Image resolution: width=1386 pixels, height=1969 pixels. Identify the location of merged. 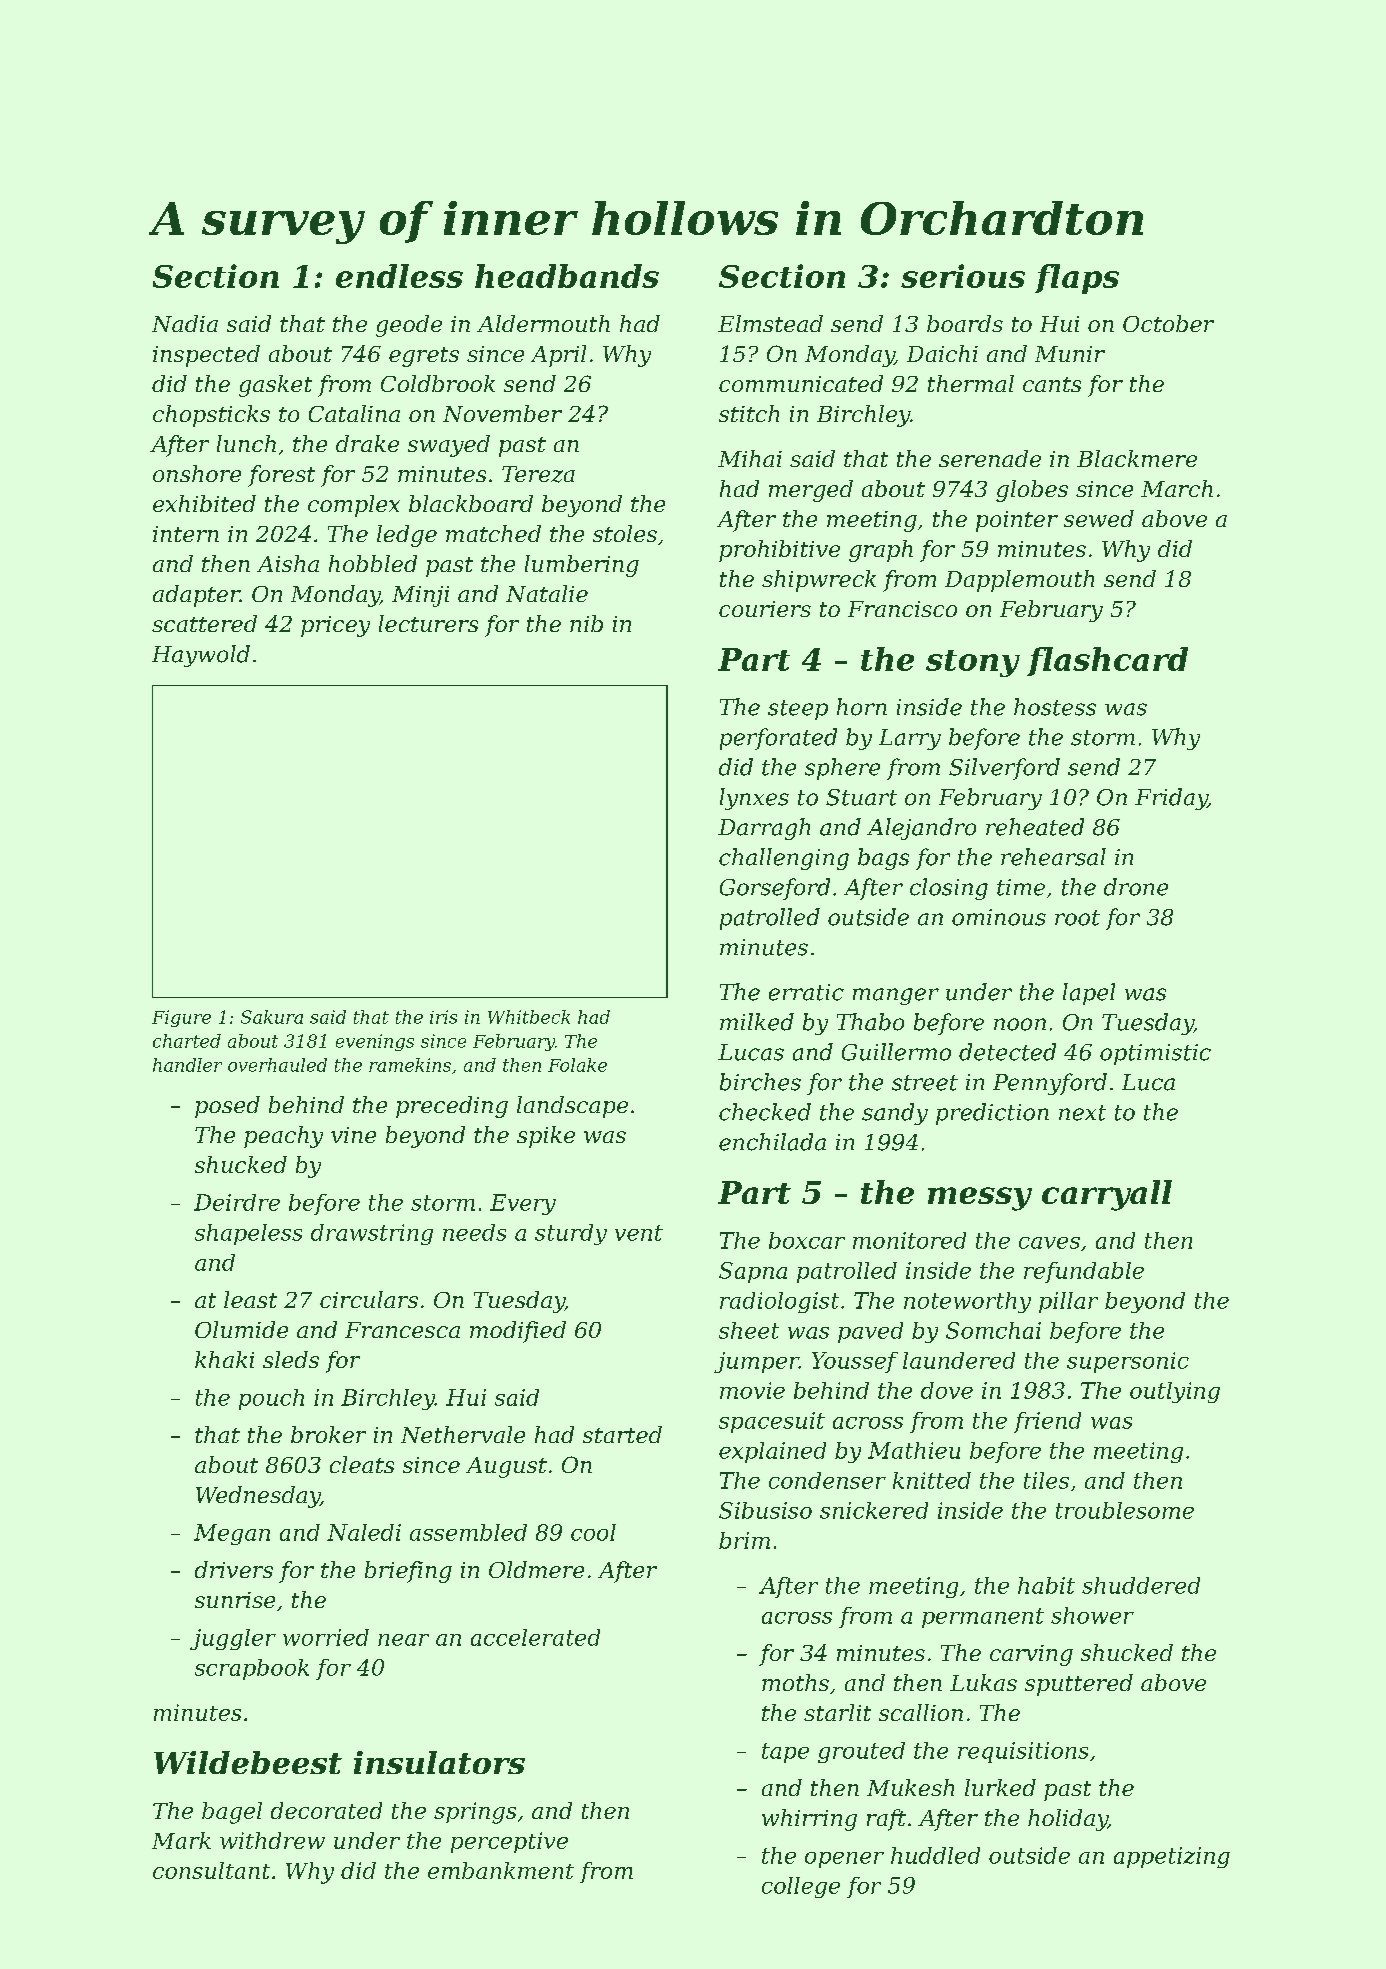
(811, 491).
